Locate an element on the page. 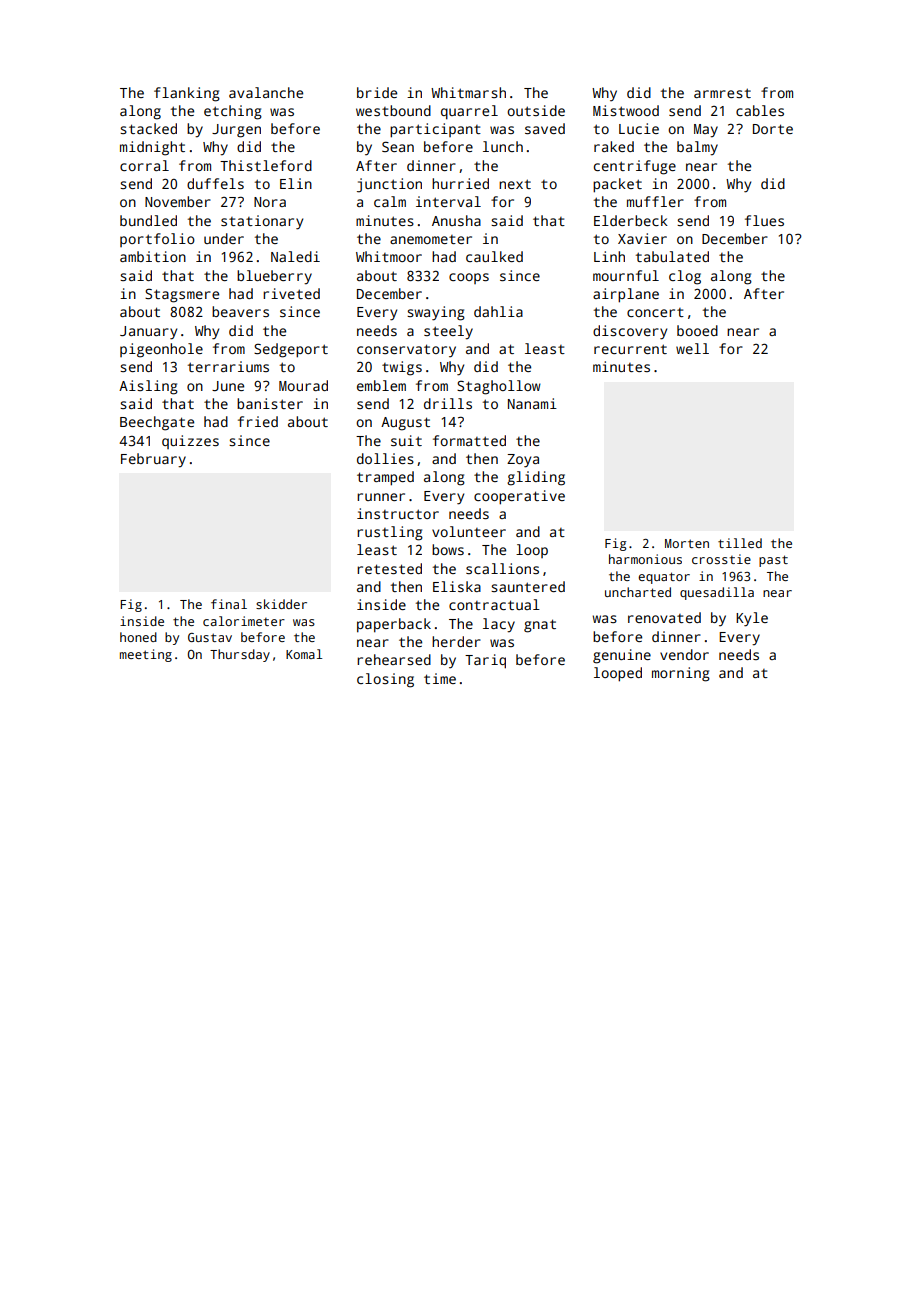 Image resolution: width=924 pixels, height=1308 pixels. Thursday is located at coordinates (240, 655).
